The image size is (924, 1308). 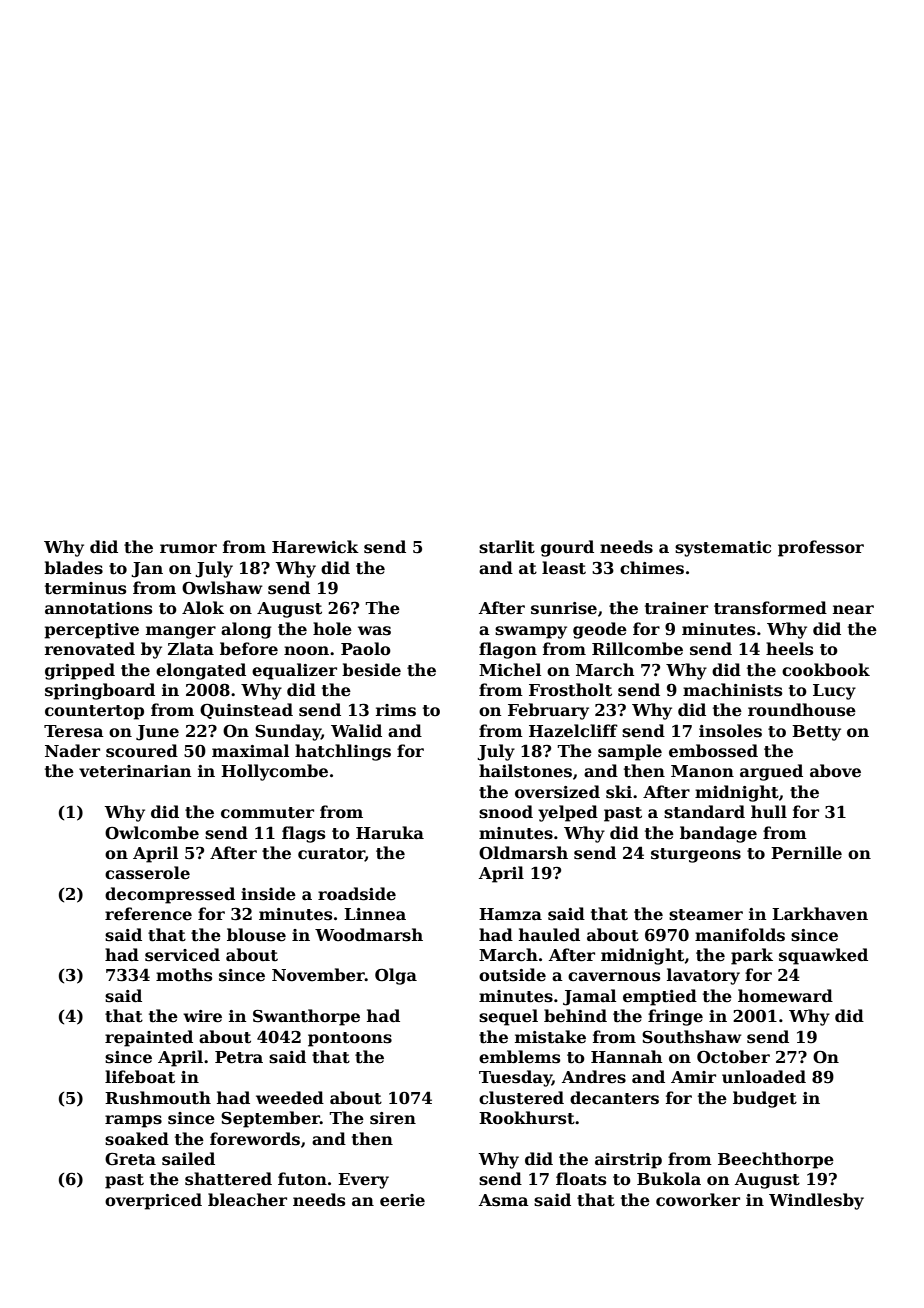 I want to click on Haruka, so click(x=390, y=832).
